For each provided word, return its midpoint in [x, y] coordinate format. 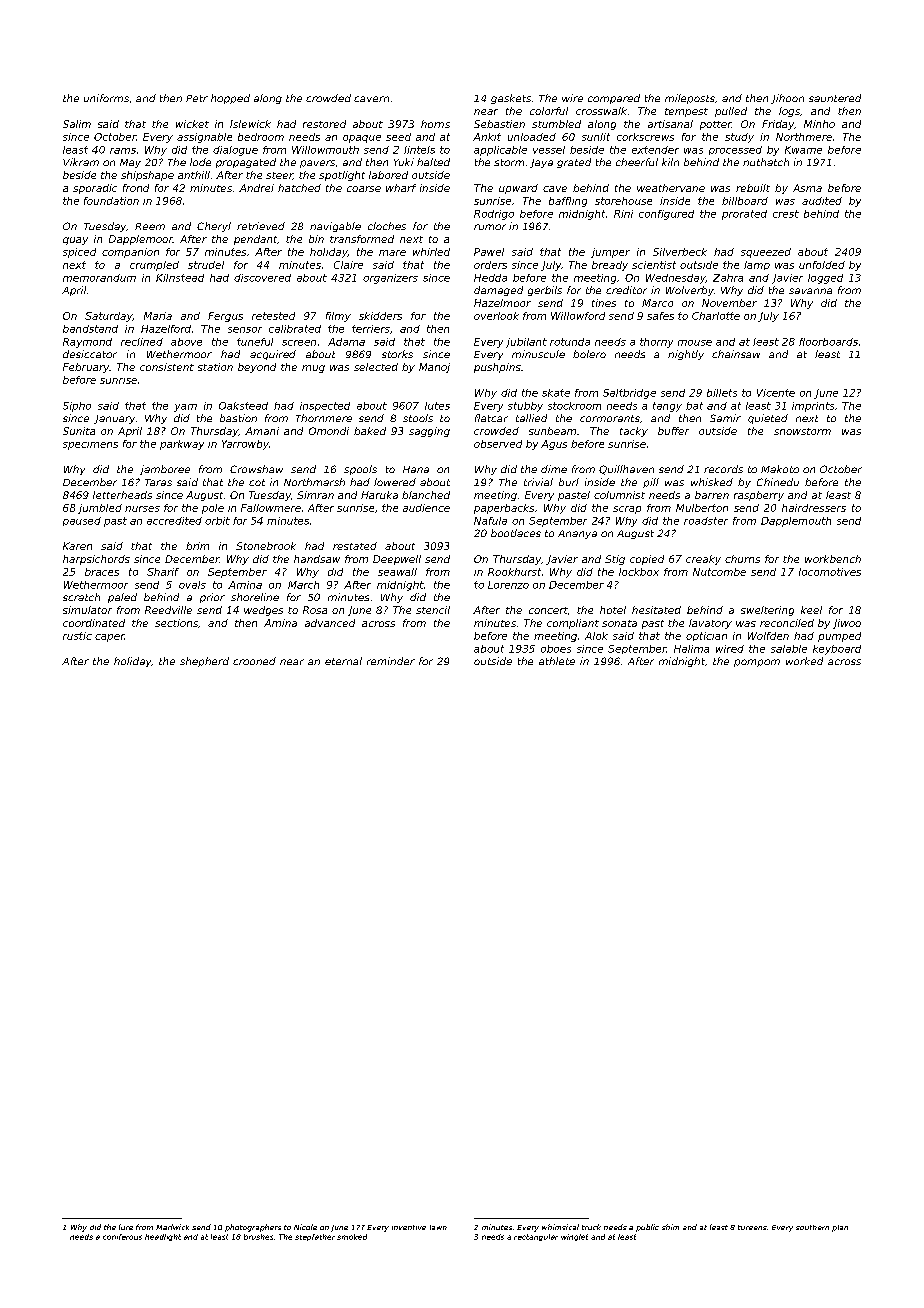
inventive [409, 1227]
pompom [757, 663]
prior [212, 598]
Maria [158, 316]
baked [370, 431]
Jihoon [787, 99]
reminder [391, 661]
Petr [197, 98]
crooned [254, 661]
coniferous [122, 1237]
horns [435, 124]
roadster [706, 521]
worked [804, 661]
